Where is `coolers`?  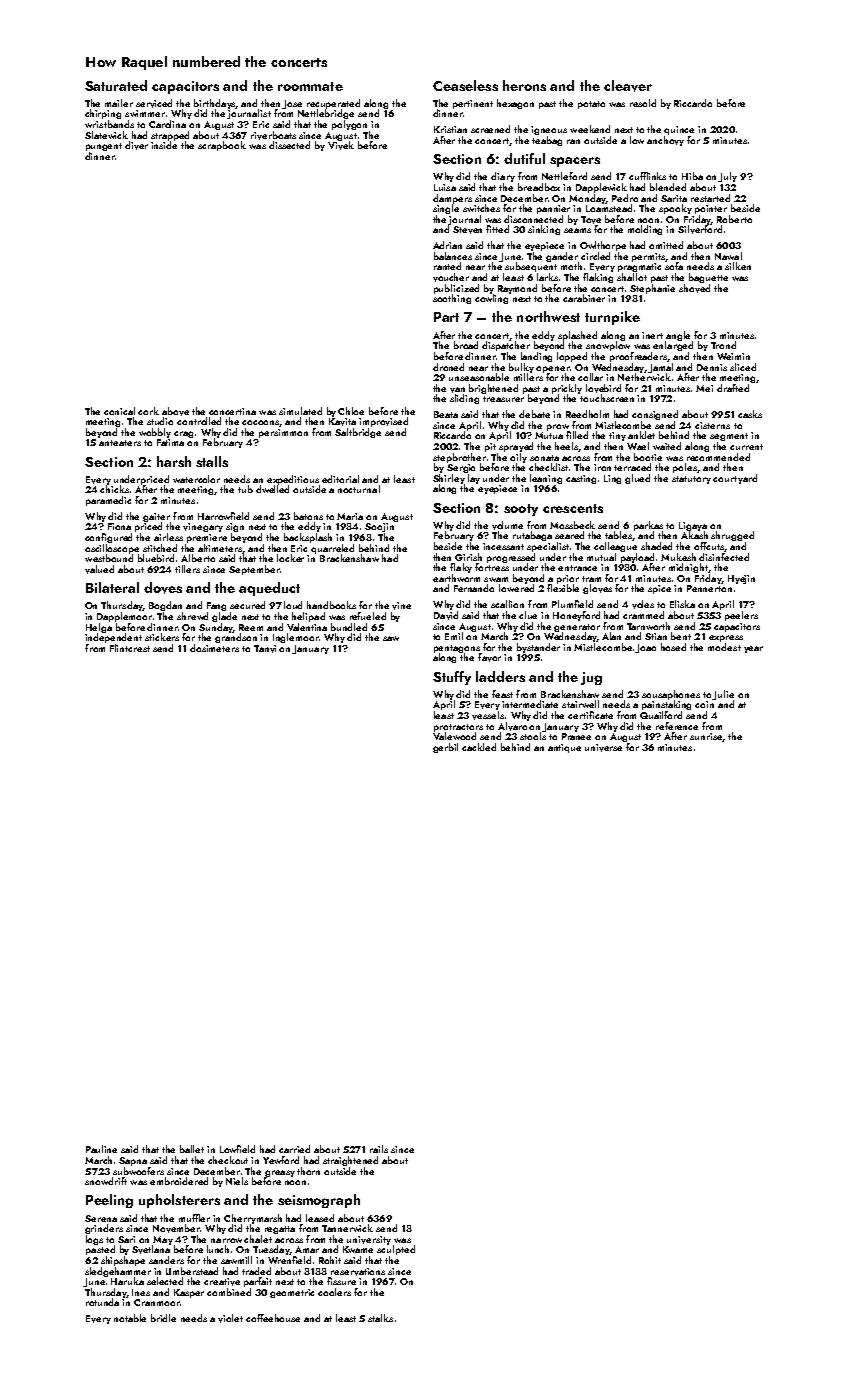
coolers is located at coordinates (334, 1292).
